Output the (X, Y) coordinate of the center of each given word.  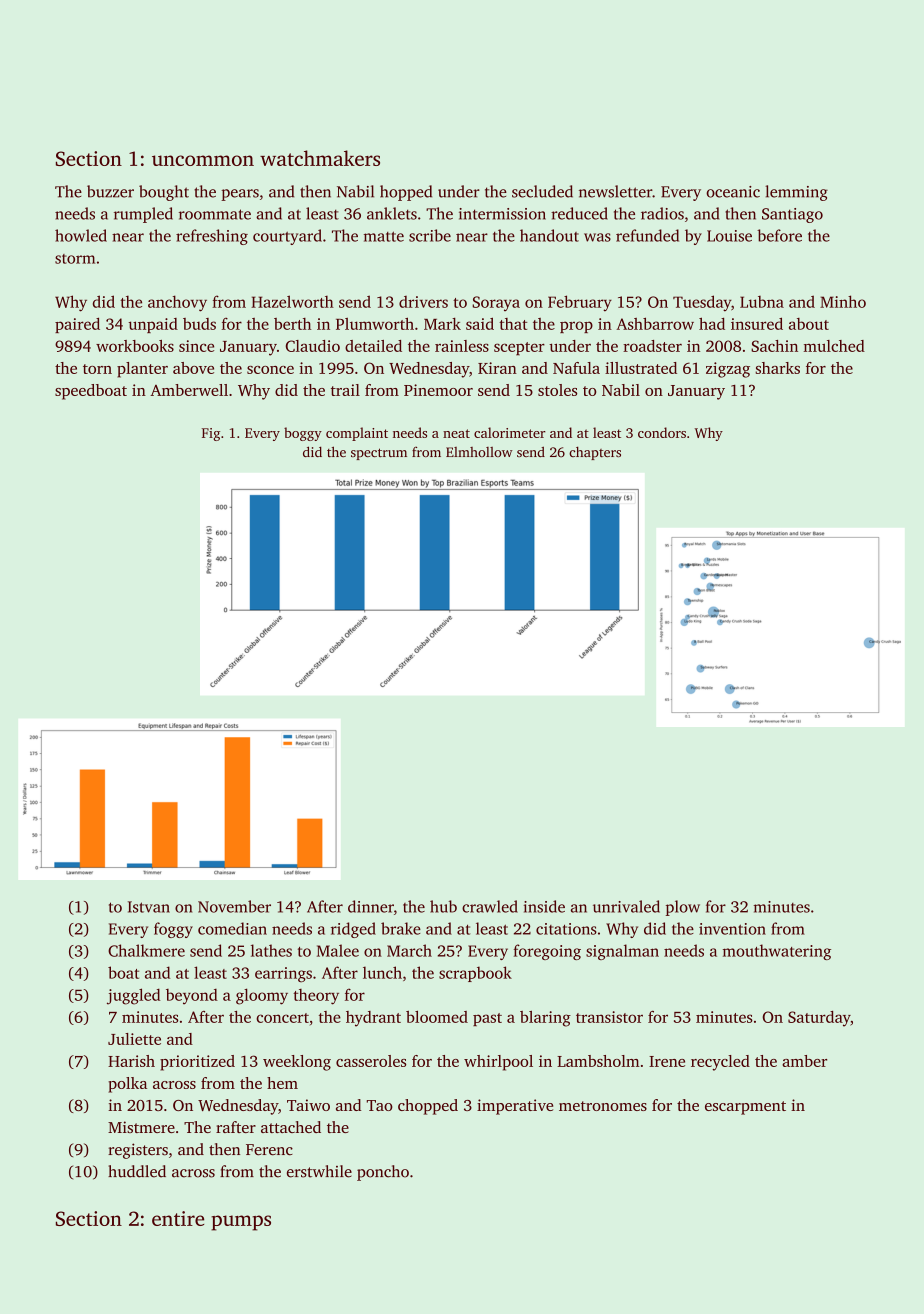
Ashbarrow (655, 323)
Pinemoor (438, 390)
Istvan (149, 907)
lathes (271, 950)
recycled (720, 1063)
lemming (796, 193)
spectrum (379, 454)
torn (97, 369)
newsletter (615, 191)
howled (81, 235)
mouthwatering (777, 952)
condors (662, 432)
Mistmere (141, 1127)
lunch (382, 972)
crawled (490, 906)
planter (142, 370)
